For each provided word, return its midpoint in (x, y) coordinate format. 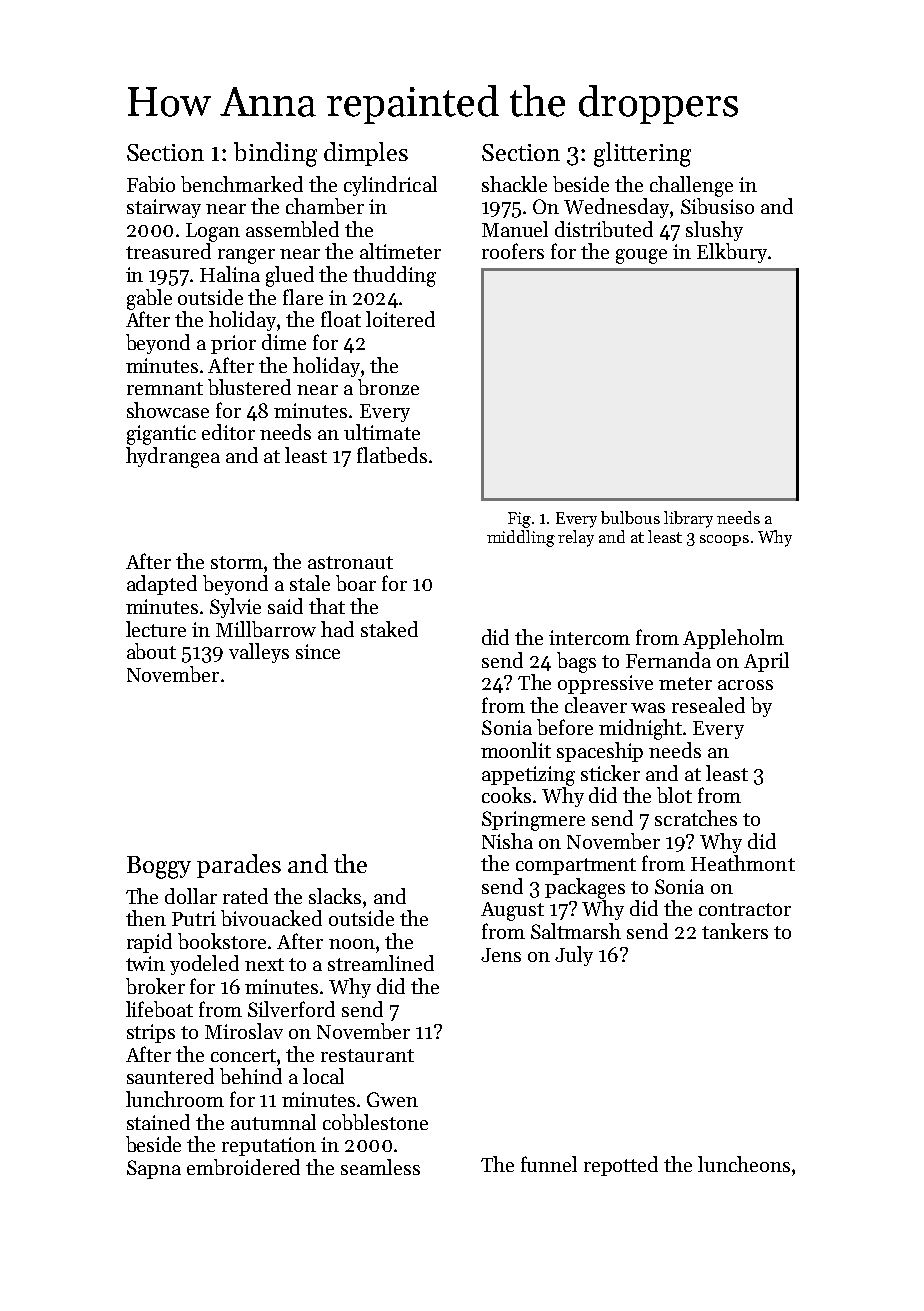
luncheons (744, 1164)
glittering (642, 154)
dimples (366, 154)
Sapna (154, 1169)
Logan (213, 232)
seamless (380, 1167)
